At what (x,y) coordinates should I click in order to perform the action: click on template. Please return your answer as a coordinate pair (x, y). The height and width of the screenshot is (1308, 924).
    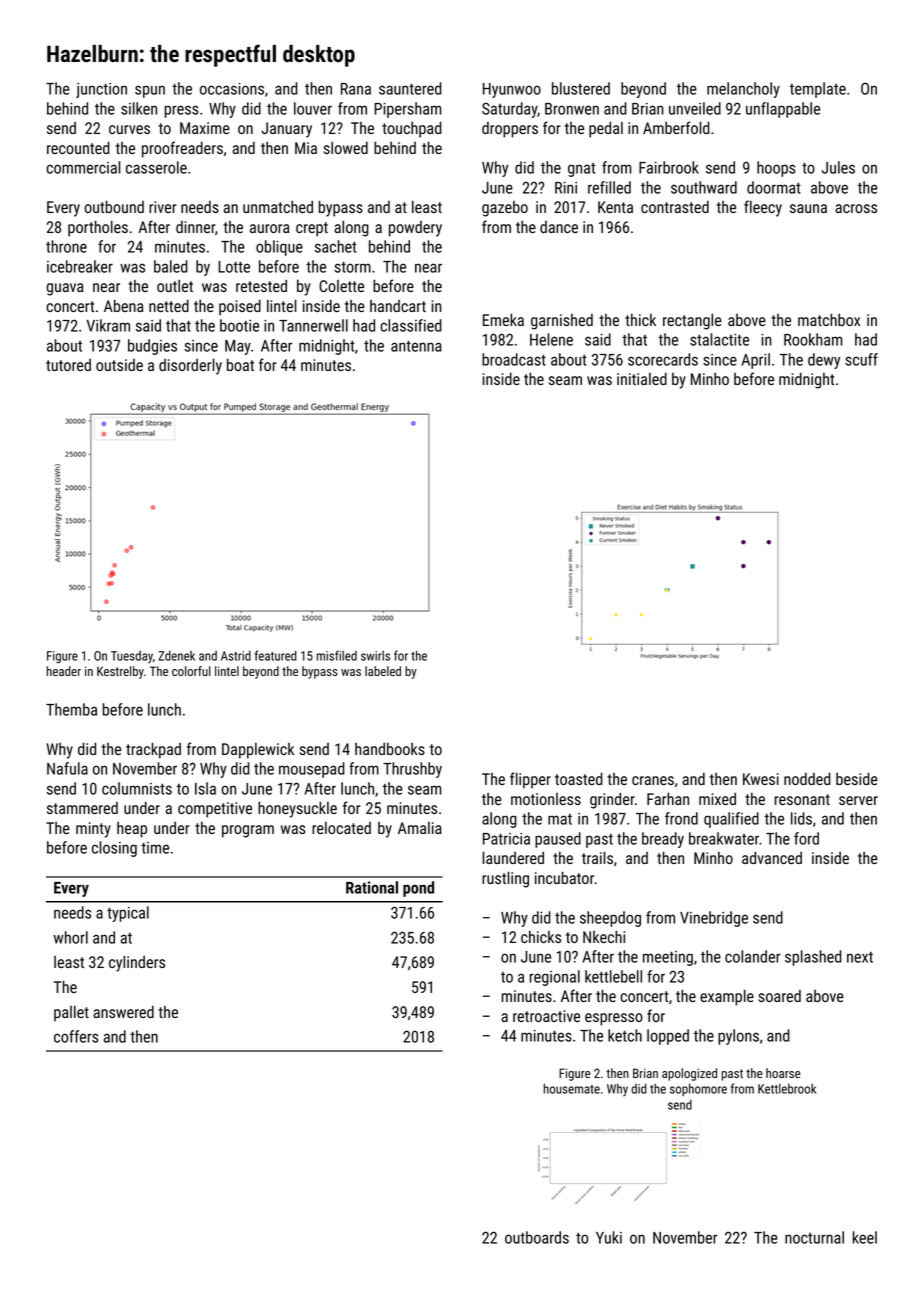
    Looking at the image, I should click on (818, 90).
